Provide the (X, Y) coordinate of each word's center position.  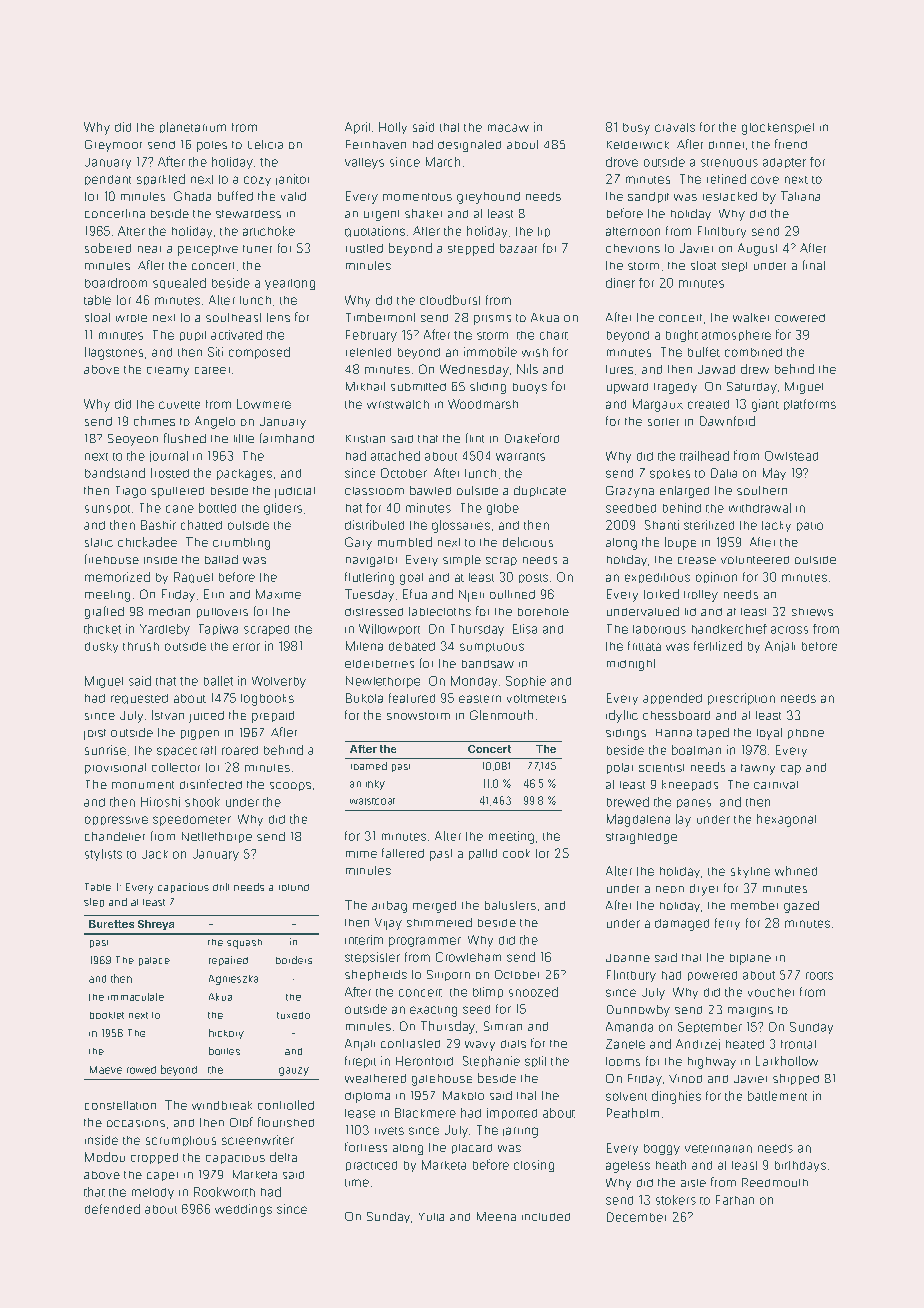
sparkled (161, 179)
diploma (367, 1097)
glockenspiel (778, 129)
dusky (101, 647)
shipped (796, 1079)
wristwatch (398, 404)
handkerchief (729, 629)
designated (469, 146)
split (535, 1061)
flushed (185, 438)
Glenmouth (501, 715)
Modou (105, 1157)
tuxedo (293, 1015)
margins (750, 1012)
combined (753, 352)
